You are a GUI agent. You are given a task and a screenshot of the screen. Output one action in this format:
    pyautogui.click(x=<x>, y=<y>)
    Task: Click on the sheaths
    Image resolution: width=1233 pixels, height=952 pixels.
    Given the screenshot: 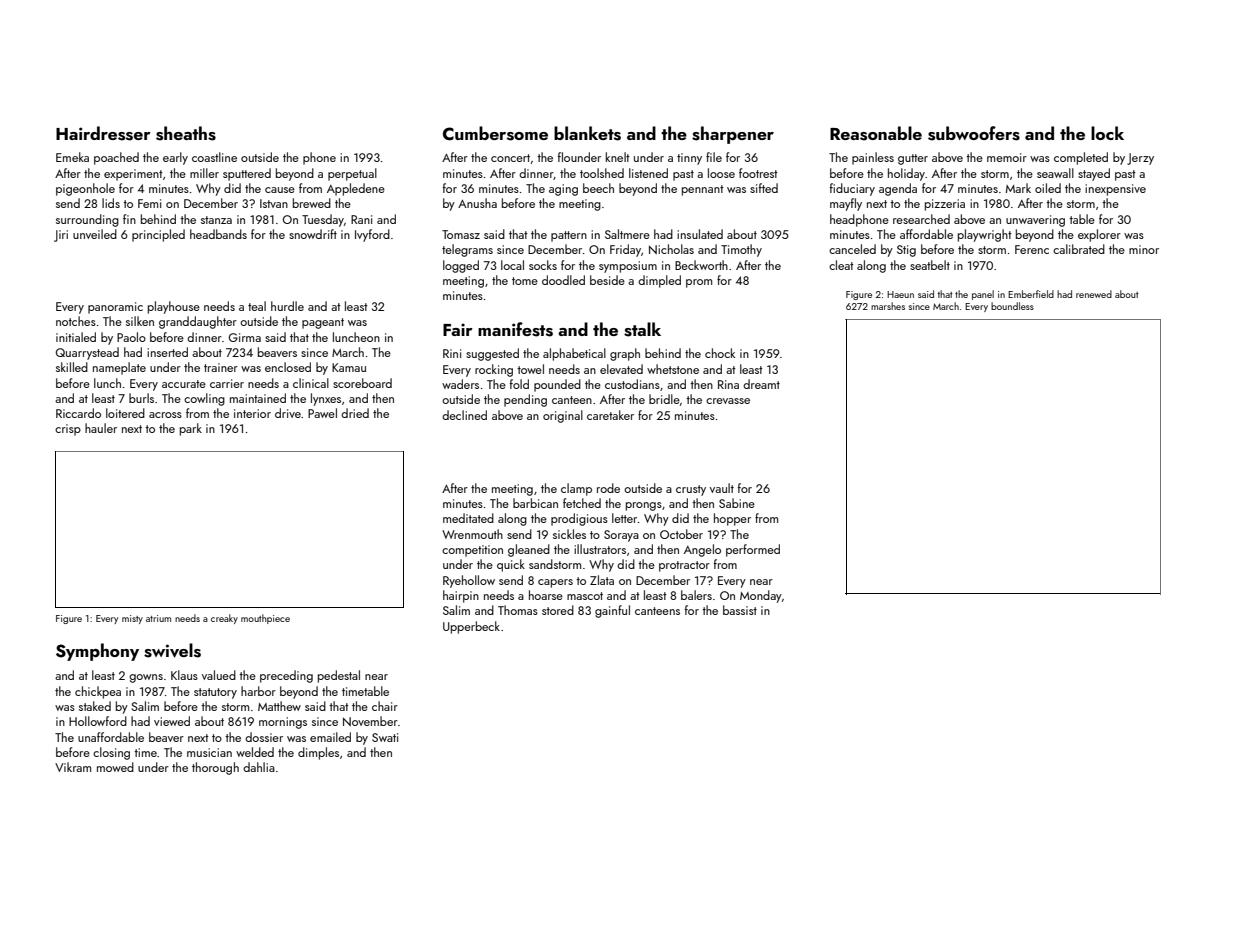 What is the action you would take?
    pyautogui.click(x=186, y=133)
